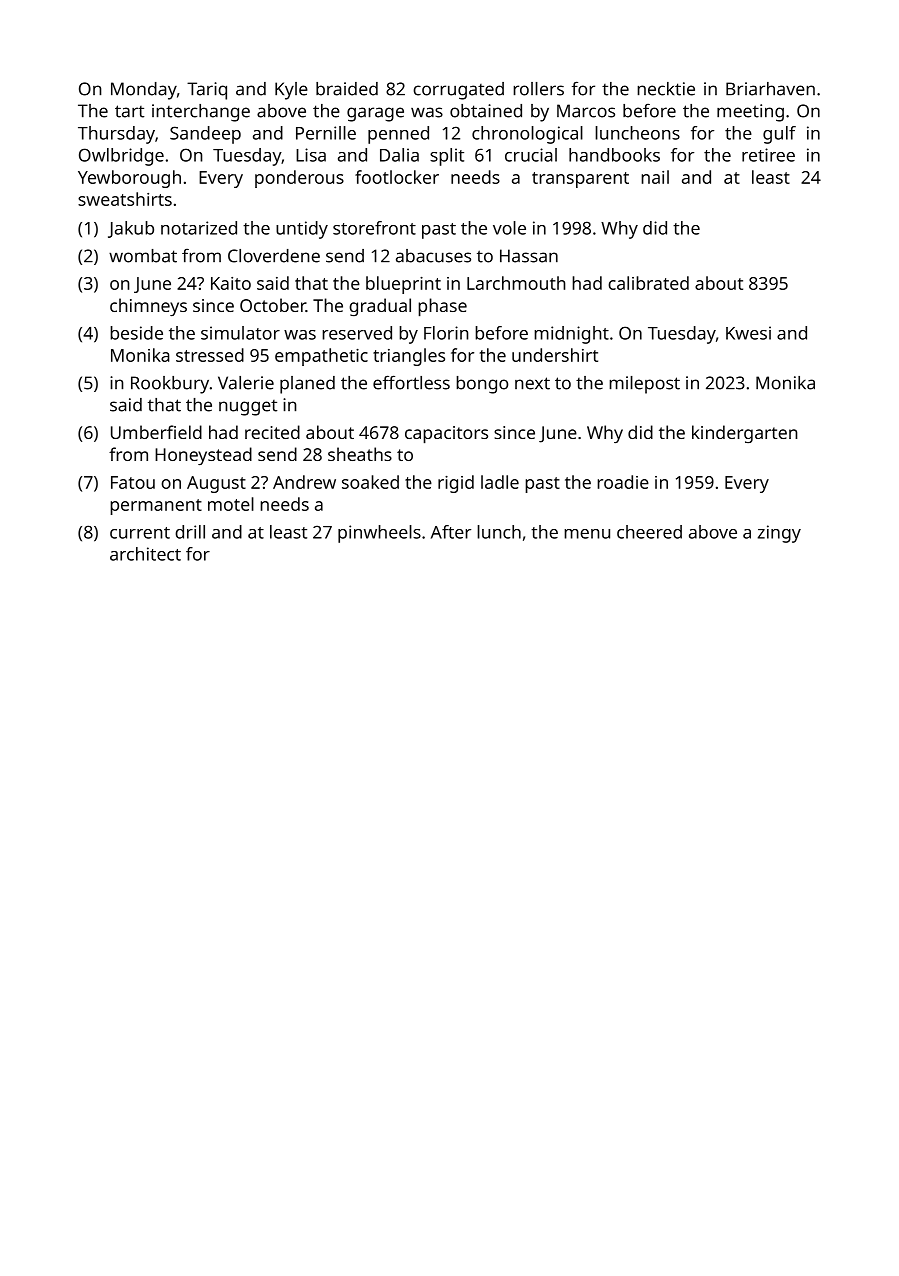  Describe the element at coordinates (273, 305) in the screenshot. I see `October` at that location.
